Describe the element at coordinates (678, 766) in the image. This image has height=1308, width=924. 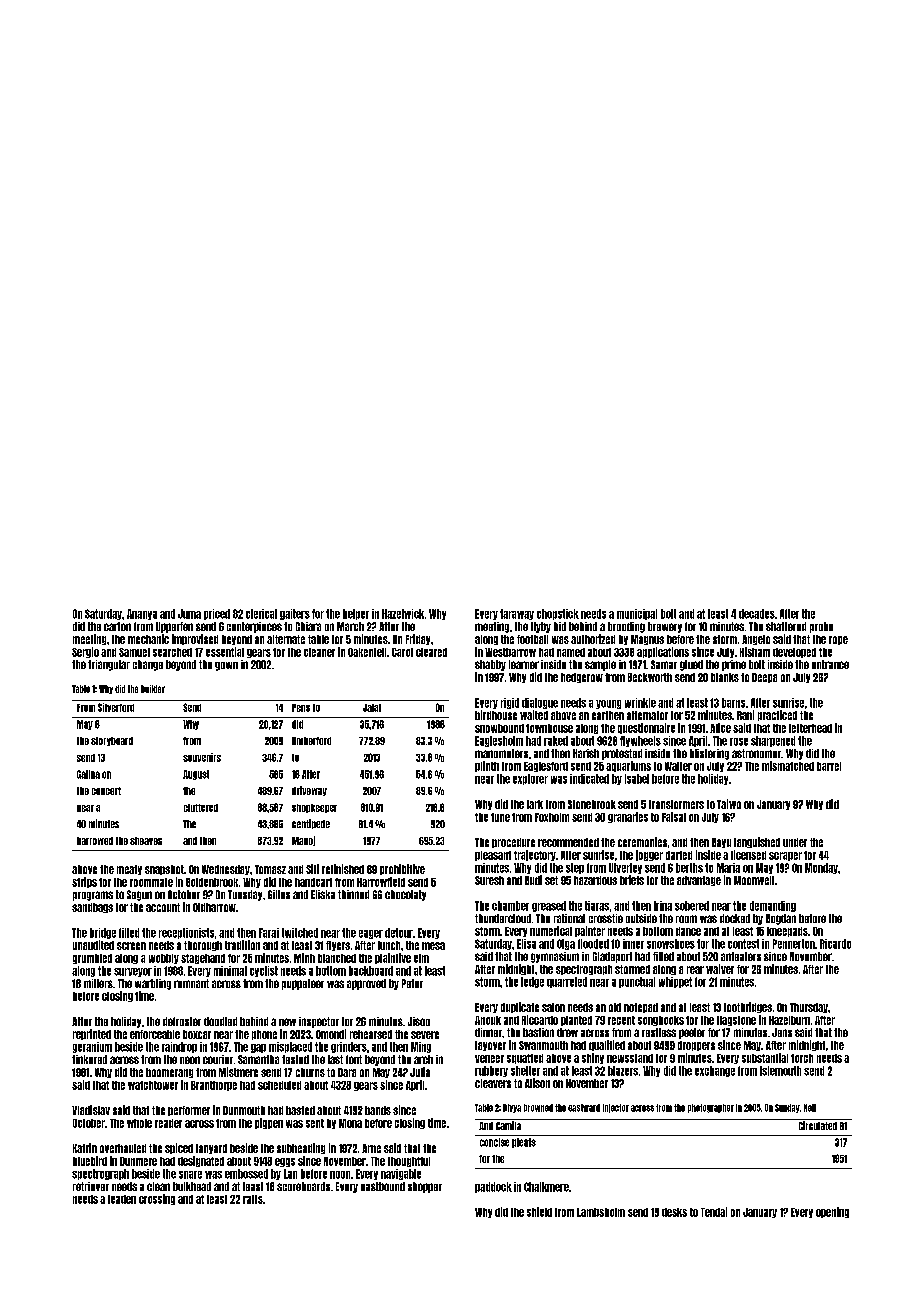
I see `Walter` at that location.
